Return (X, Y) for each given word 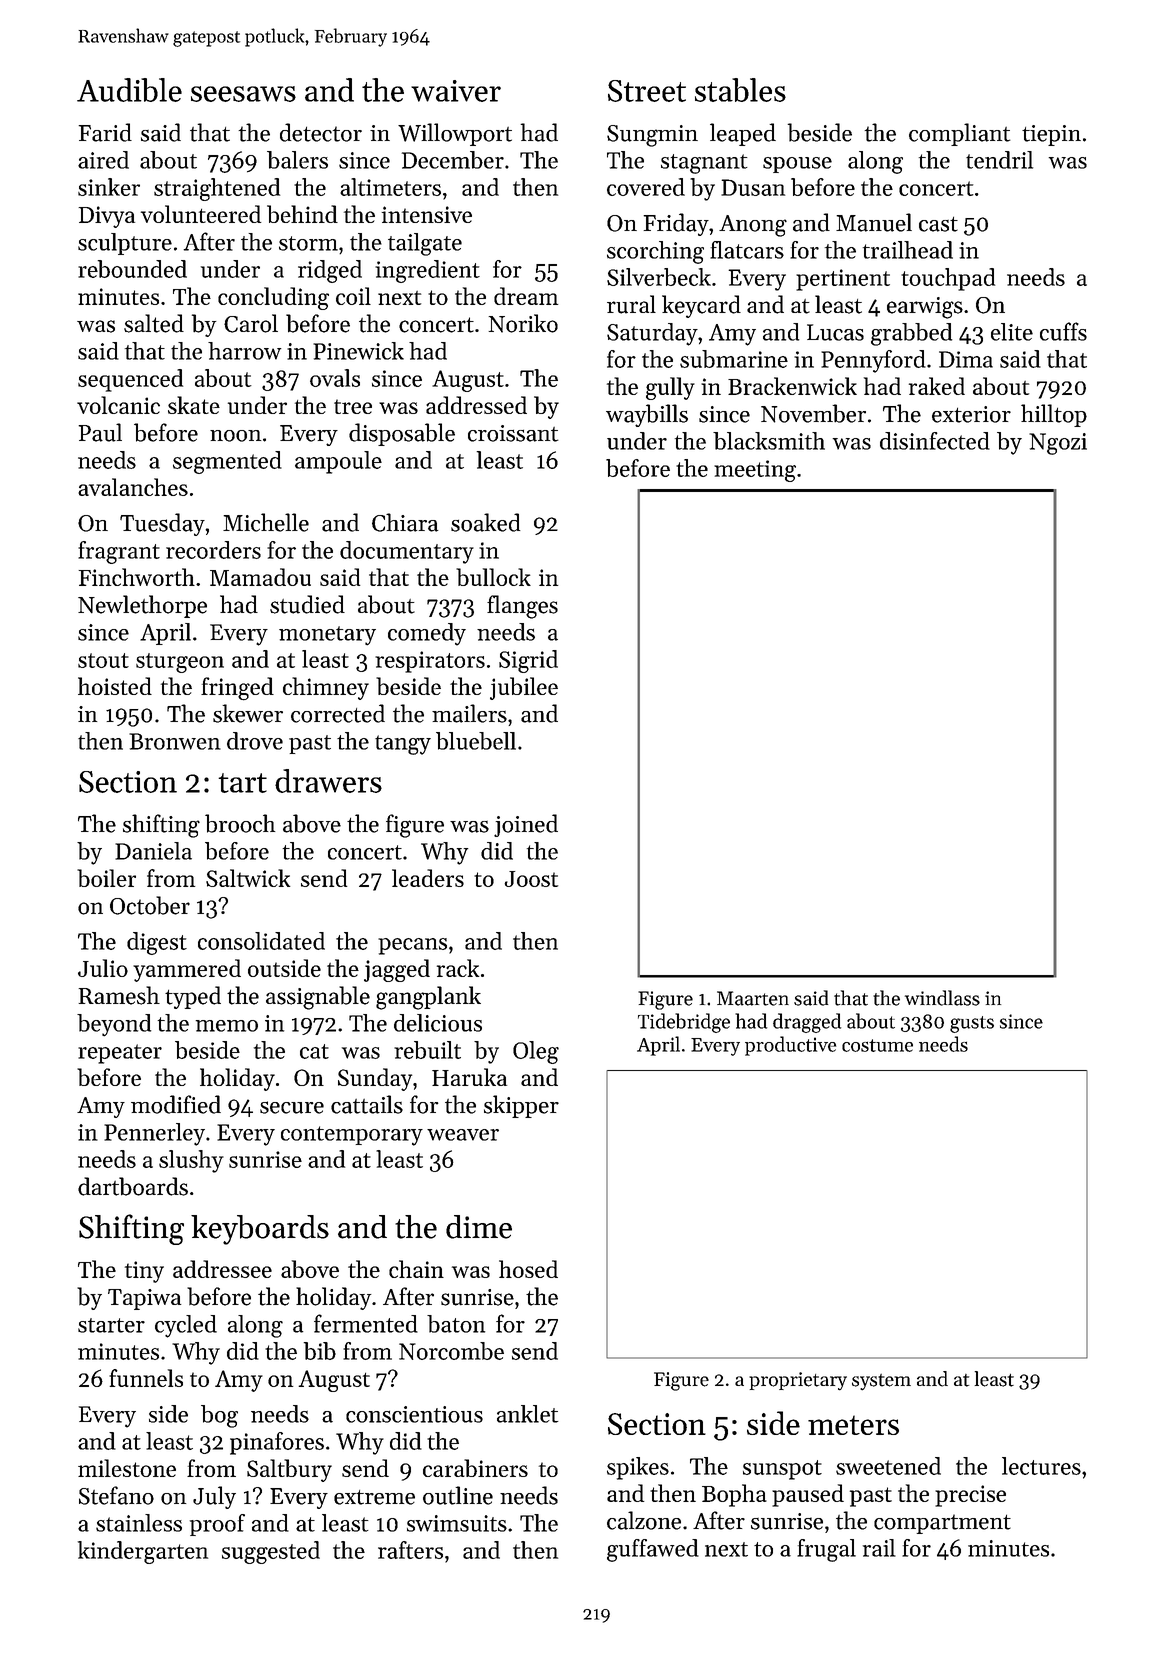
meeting (755, 471)
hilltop (1054, 415)
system (881, 1382)
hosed (528, 1269)
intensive (426, 214)
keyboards (260, 1230)
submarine (734, 359)
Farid (105, 132)
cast (938, 224)
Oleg (536, 1052)
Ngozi (1058, 444)
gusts (972, 1024)
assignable (318, 998)
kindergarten (143, 1552)
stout (103, 660)
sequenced (130, 380)
